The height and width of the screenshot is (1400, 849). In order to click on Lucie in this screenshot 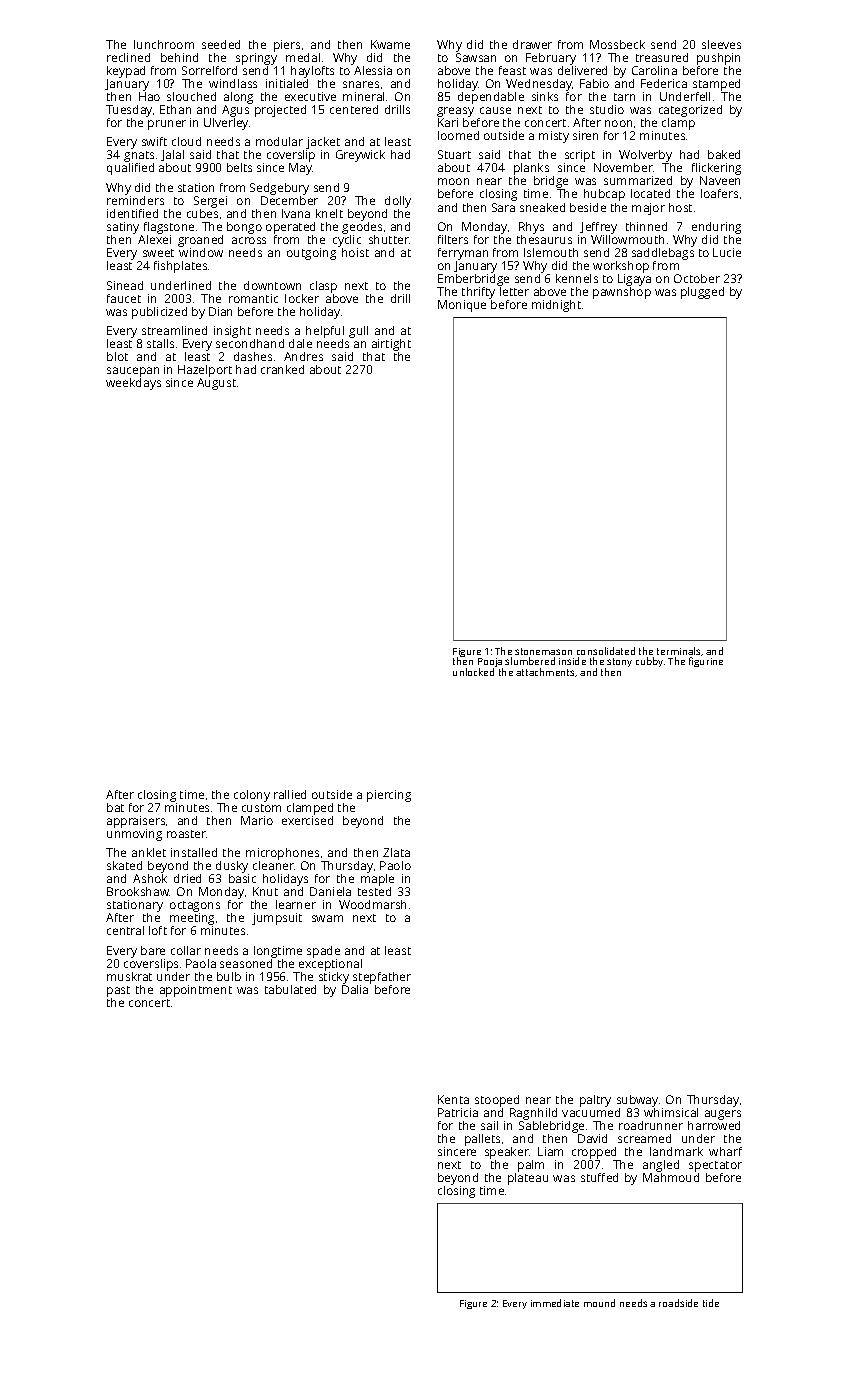, I will do `click(727, 252)`.
